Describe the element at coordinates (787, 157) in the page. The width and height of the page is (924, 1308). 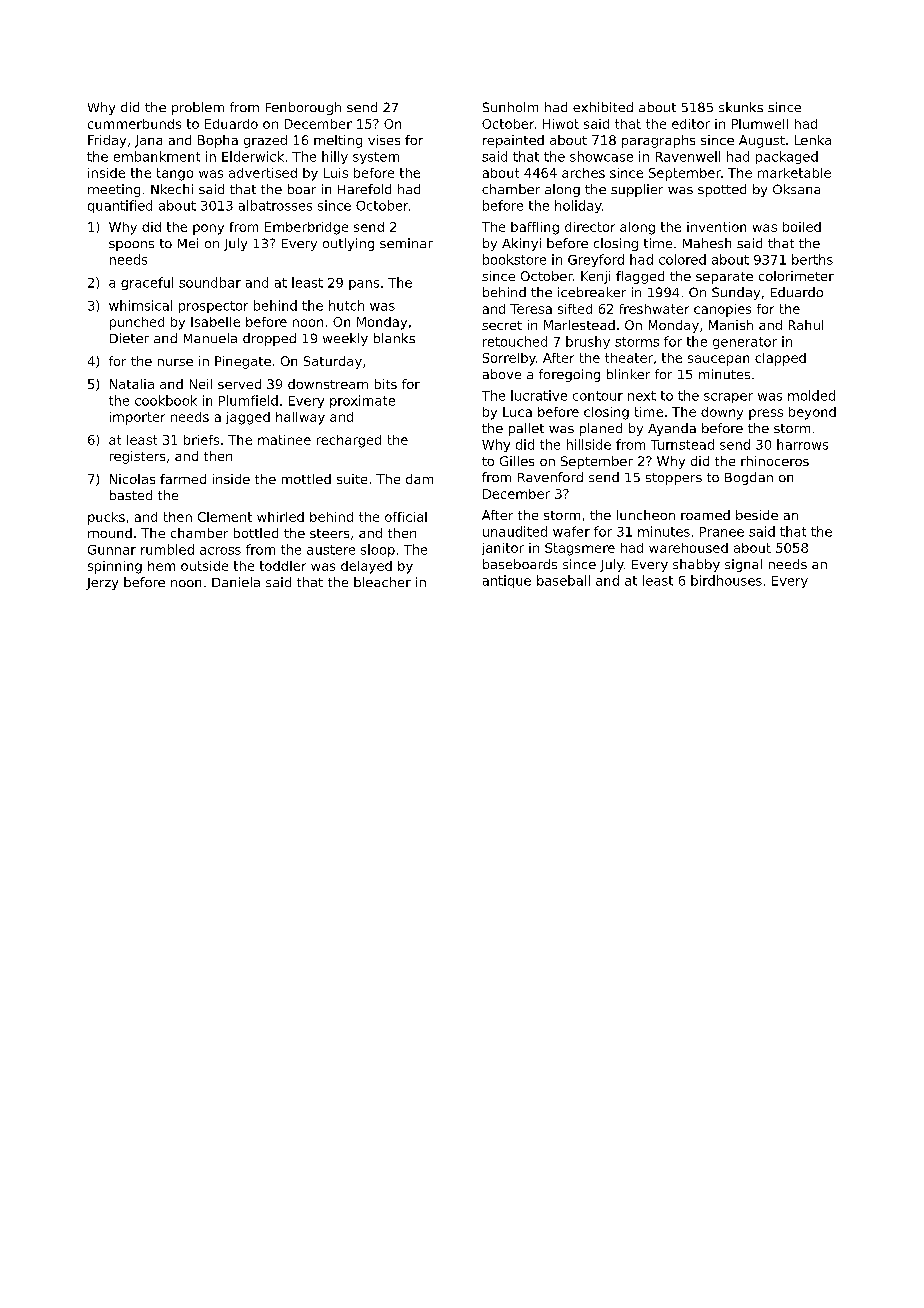
I see `packaged` at that location.
